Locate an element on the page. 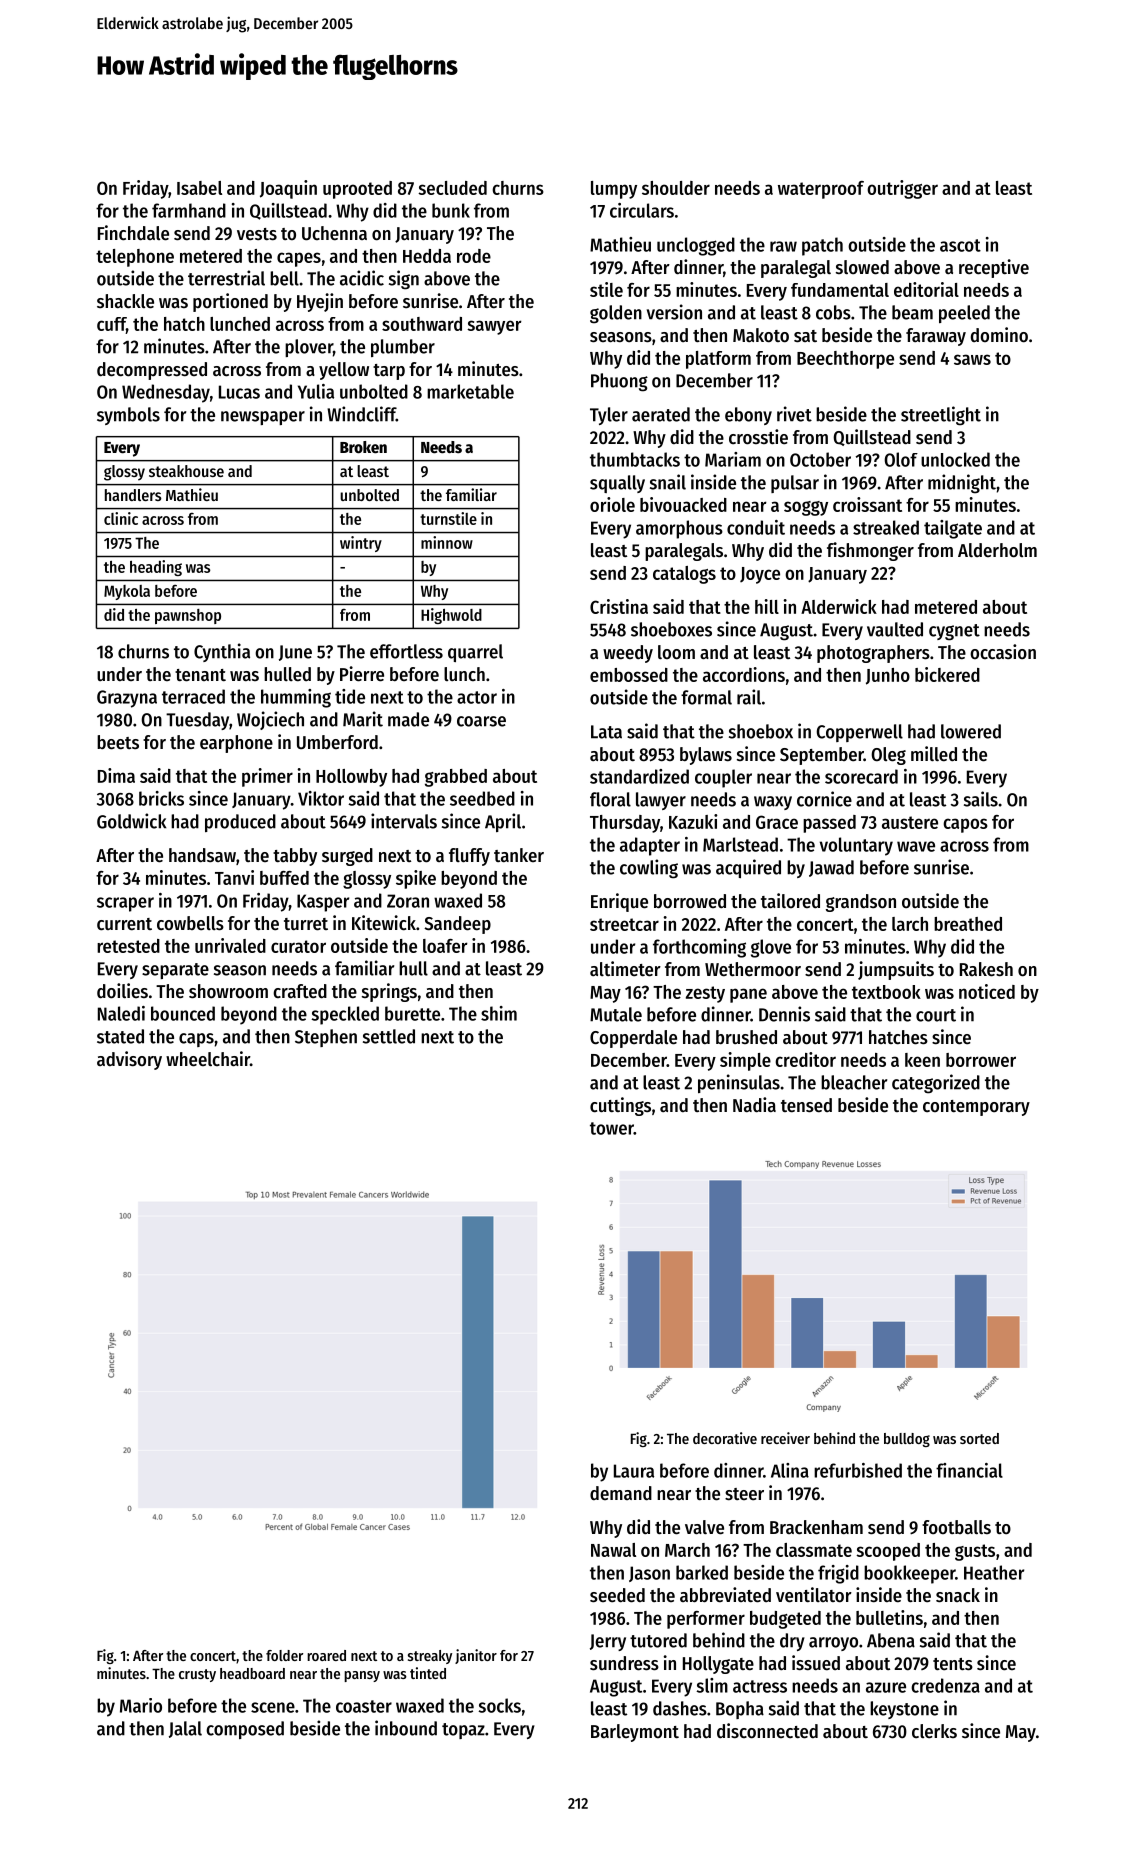  shoulder is located at coordinates (676, 188).
